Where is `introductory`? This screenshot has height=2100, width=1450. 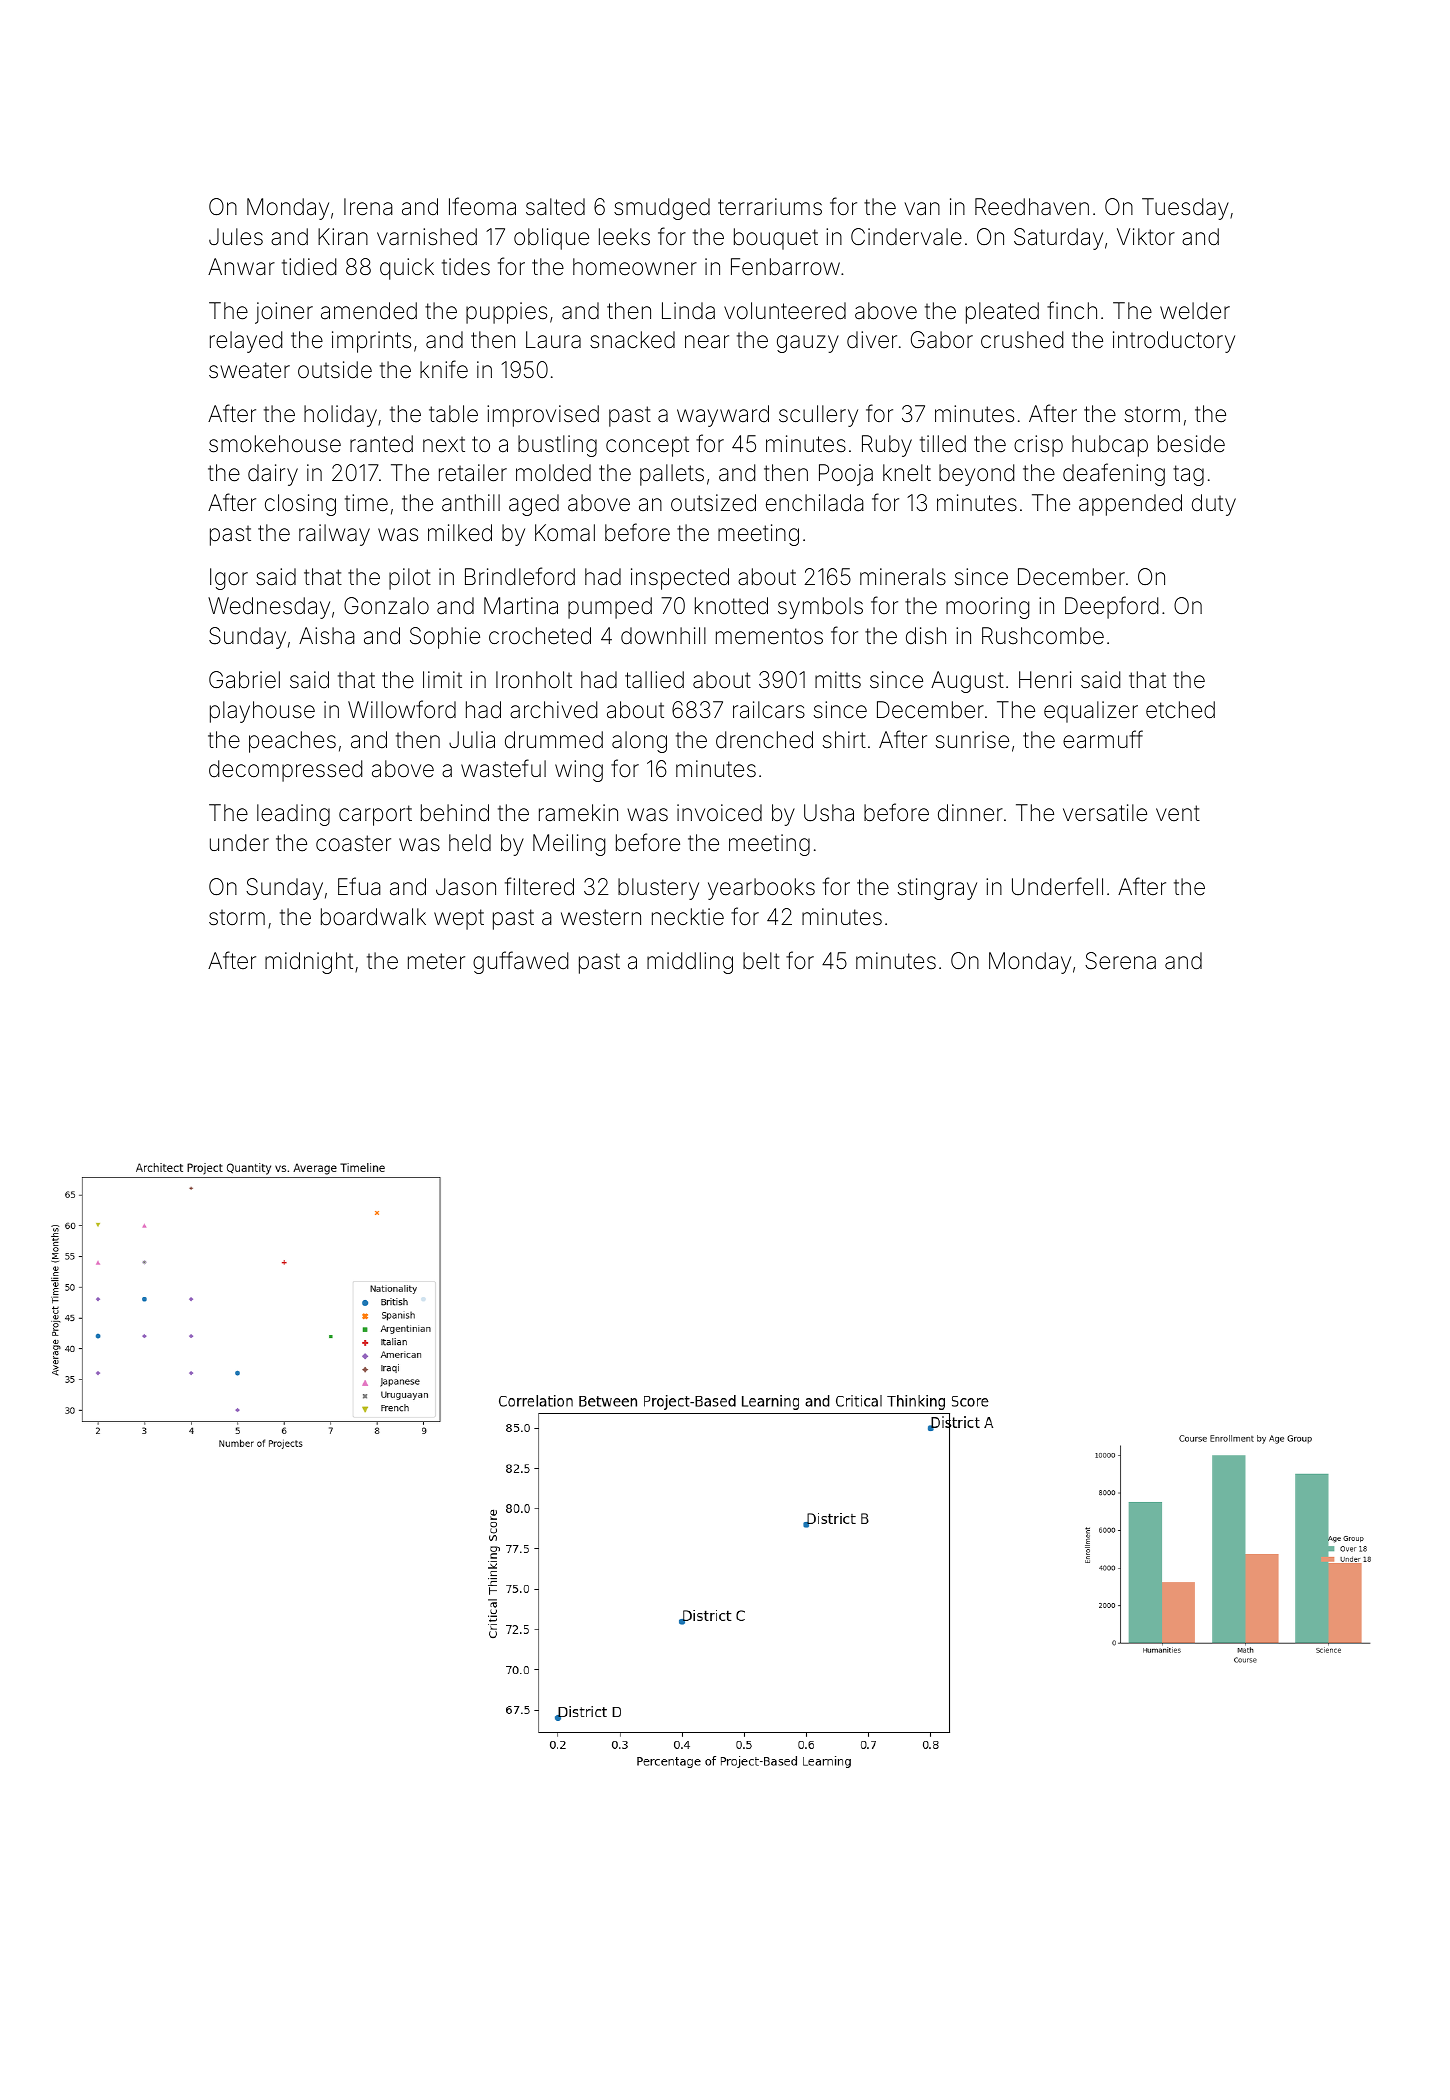 introductory is located at coordinates (1174, 342).
